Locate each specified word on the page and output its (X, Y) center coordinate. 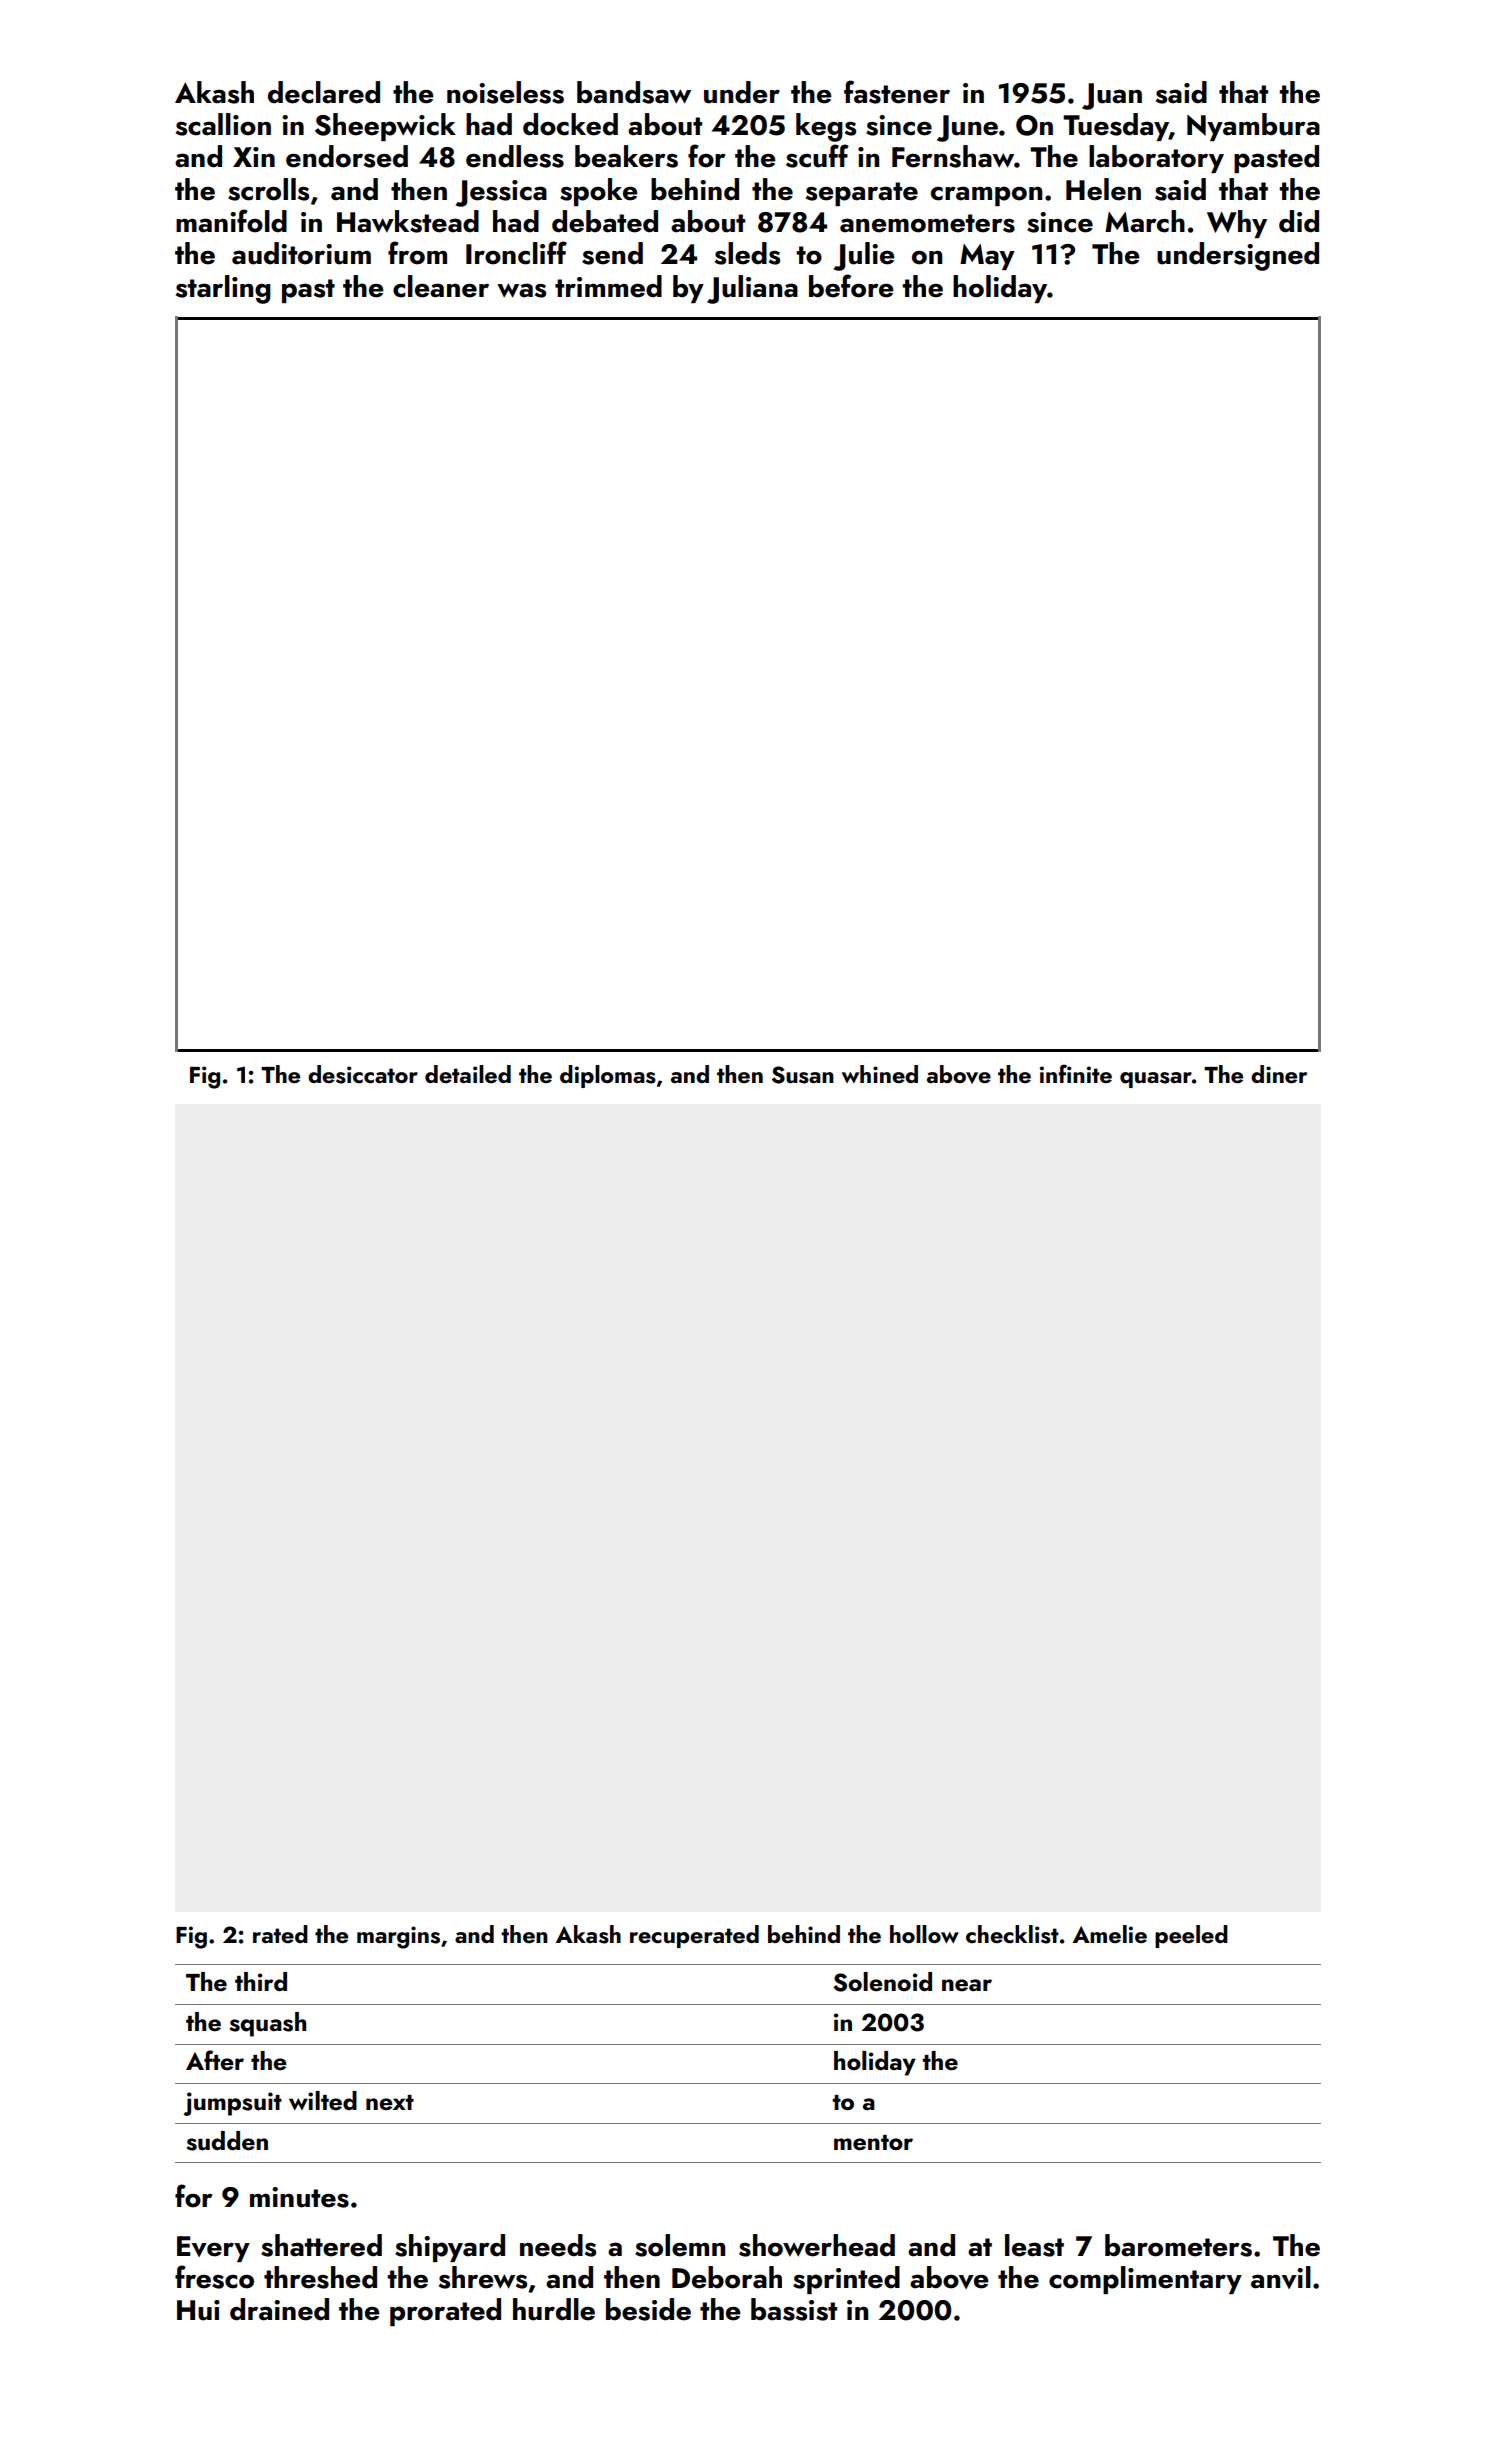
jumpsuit (233, 2104)
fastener (897, 92)
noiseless (505, 92)
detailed (468, 1074)
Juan (1112, 96)
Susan (803, 1075)
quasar (1156, 1080)
